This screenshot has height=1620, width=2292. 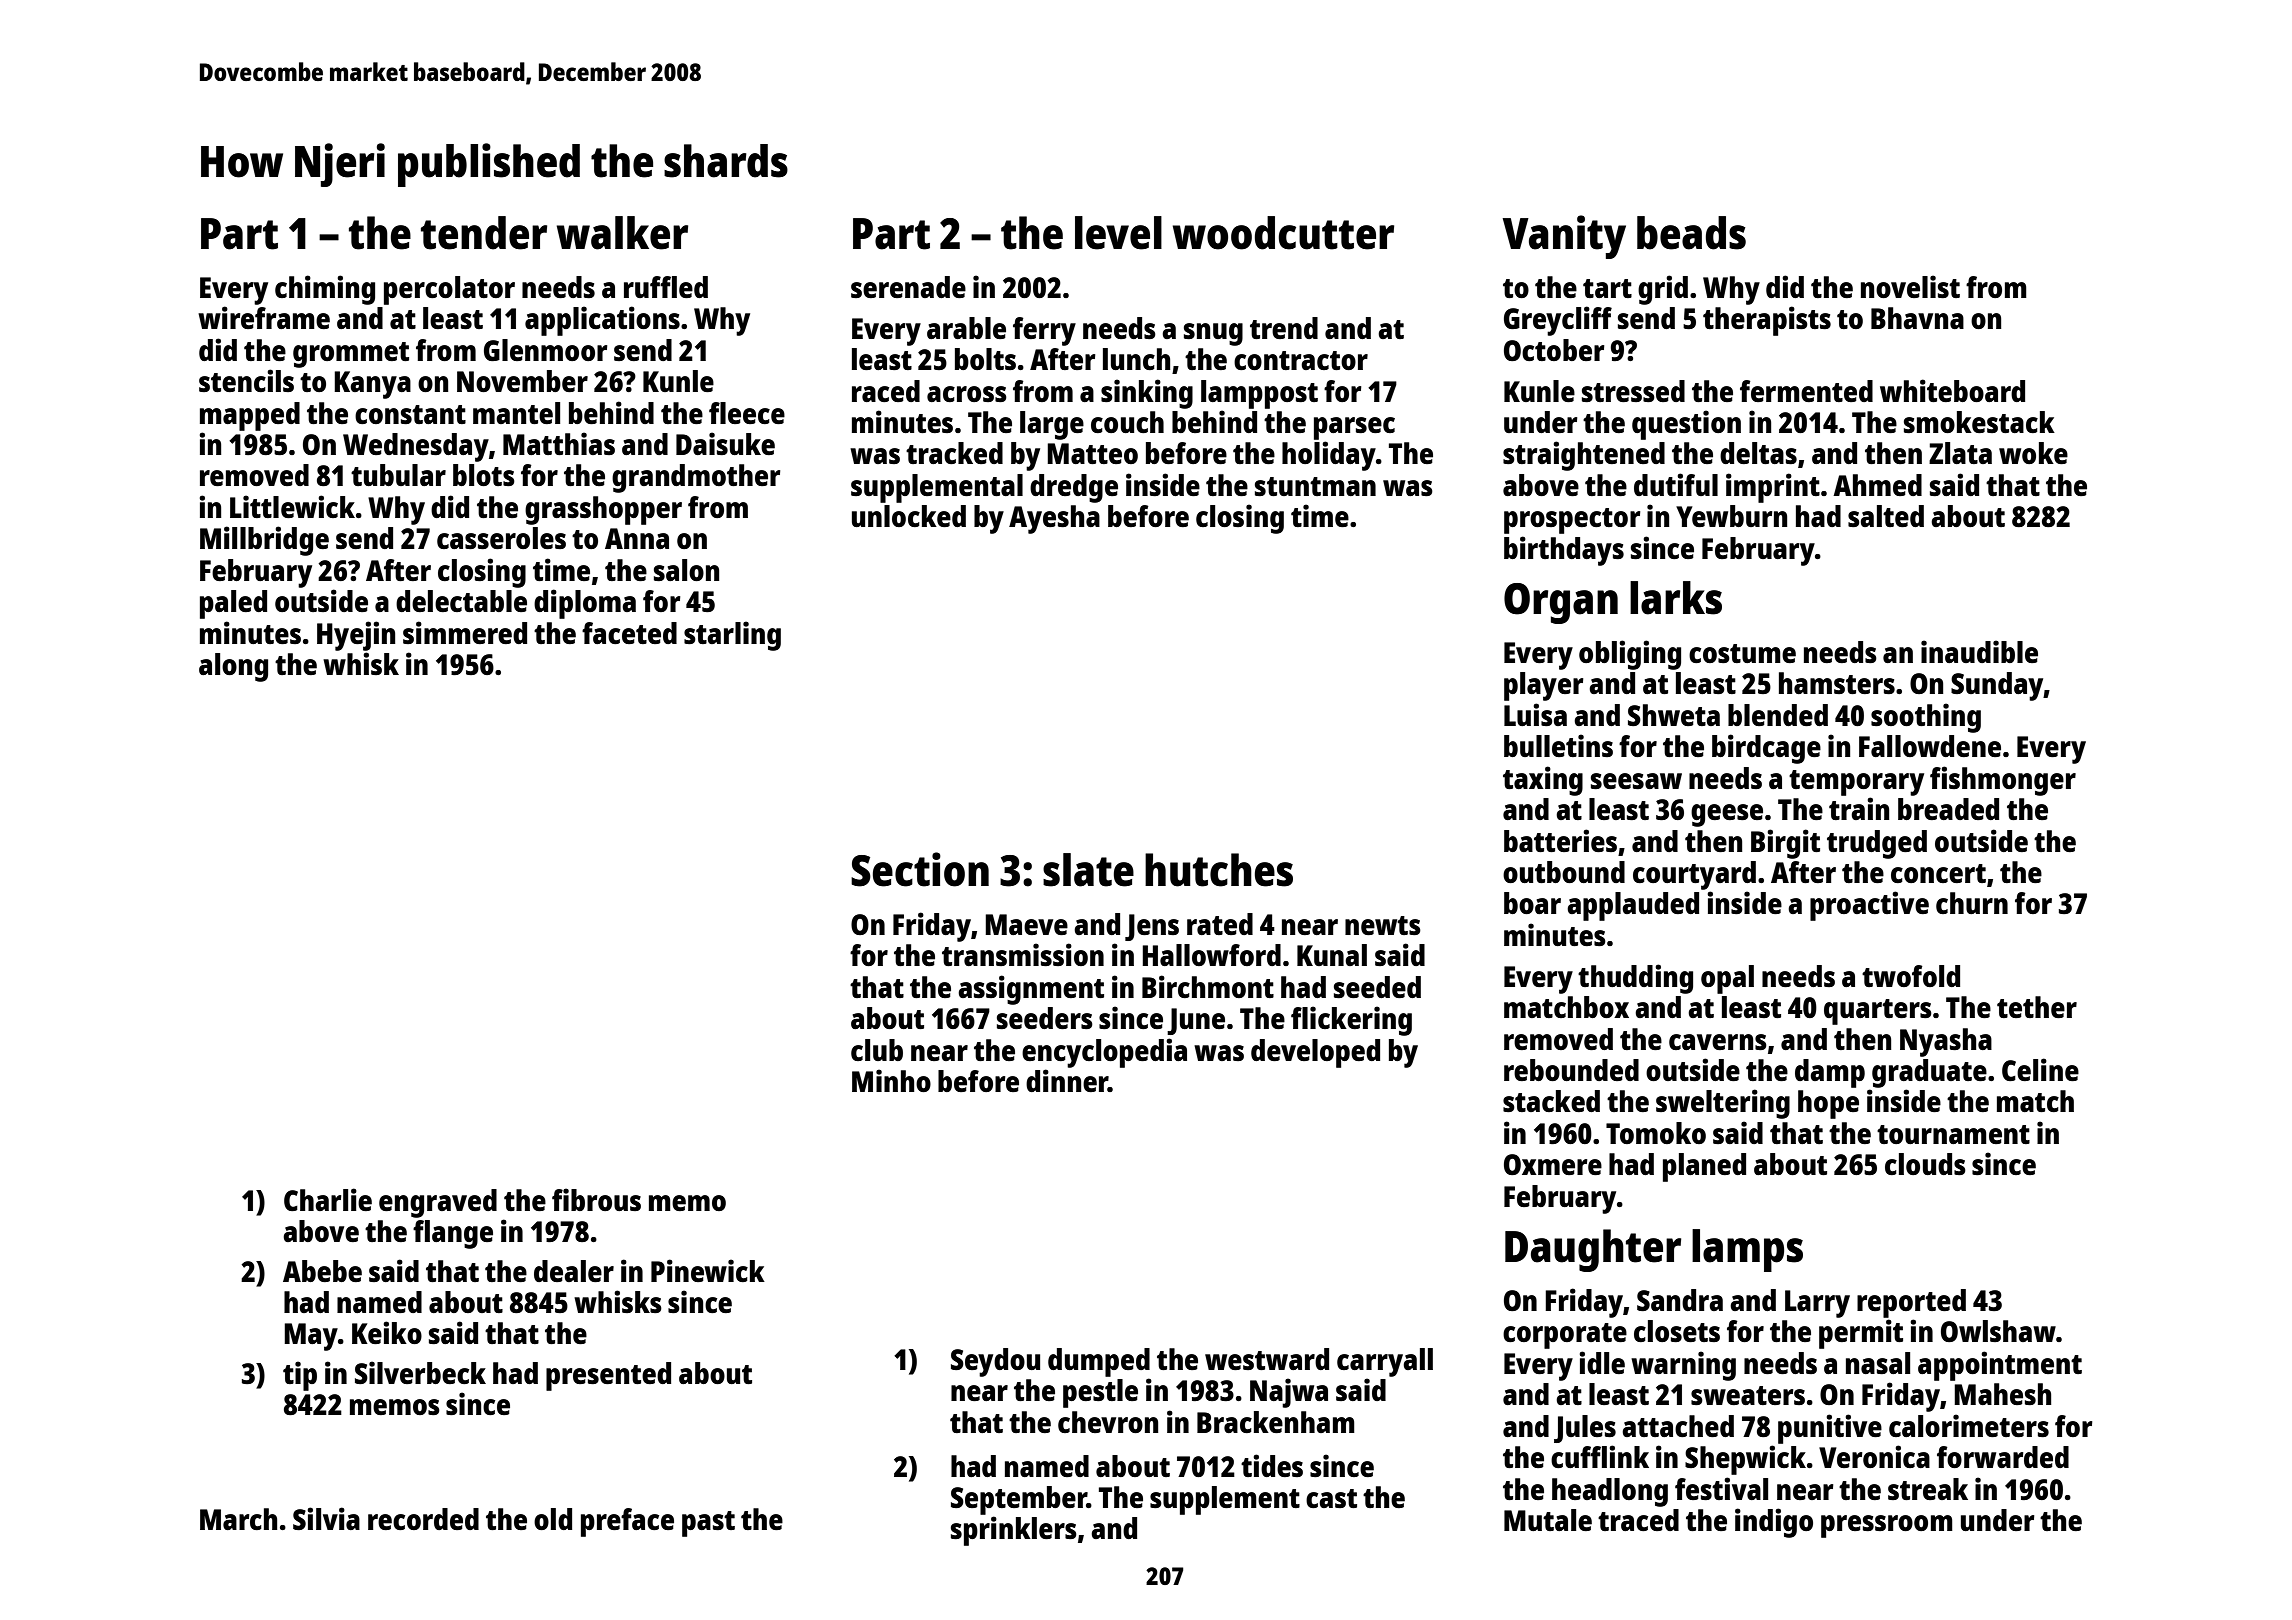 What do you see at coordinates (985, 359) in the screenshot?
I see `bolts` at bounding box center [985, 359].
